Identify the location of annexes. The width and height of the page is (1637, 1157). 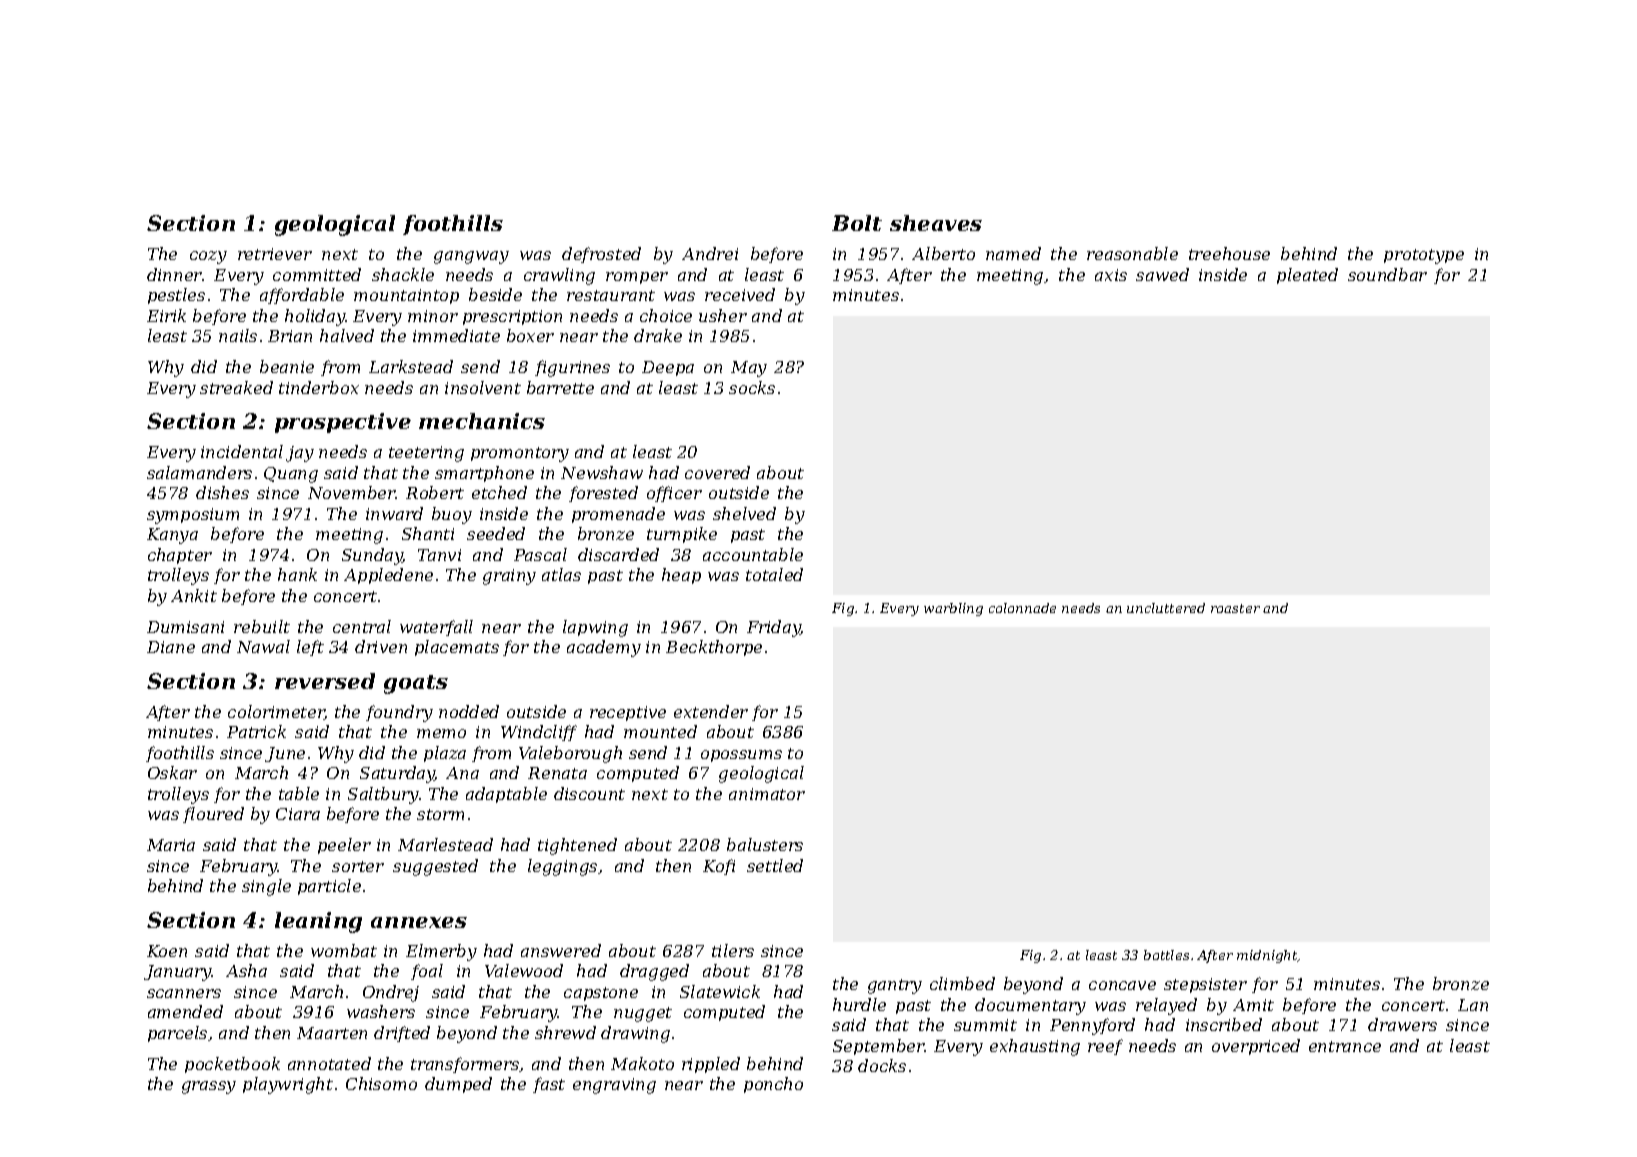
(419, 922).
